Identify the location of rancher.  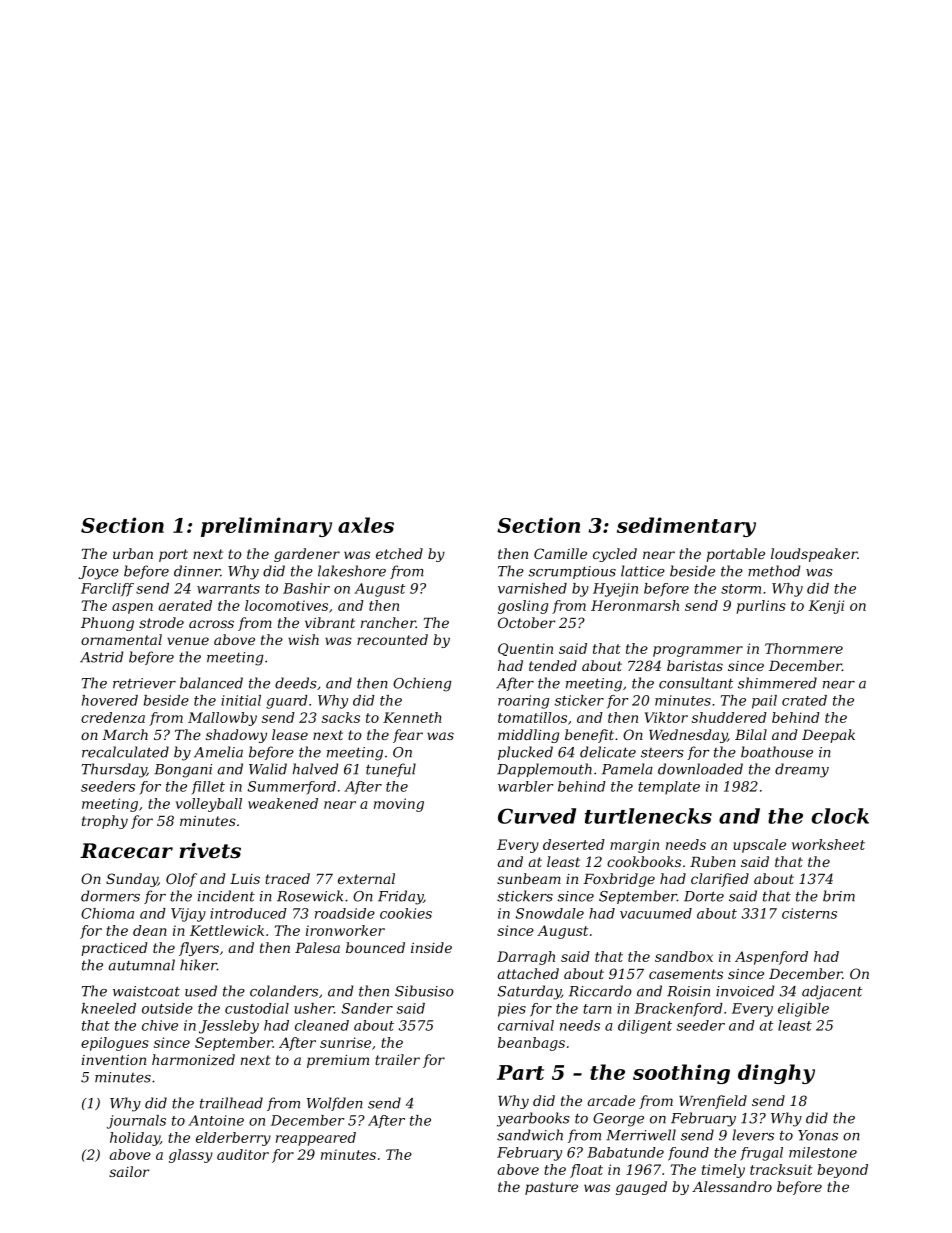
(388, 622).
